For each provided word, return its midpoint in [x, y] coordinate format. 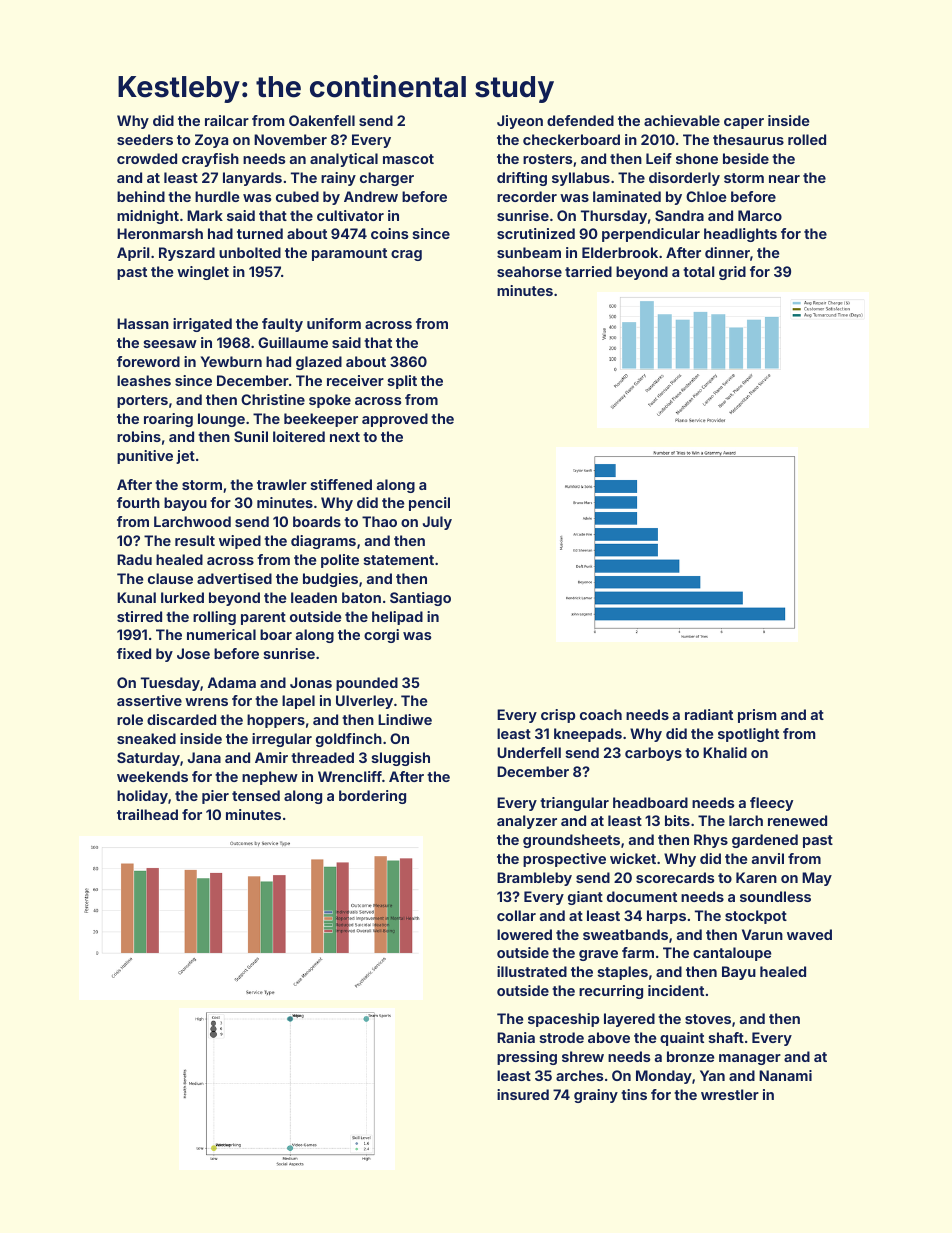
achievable [682, 120]
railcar [227, 120]
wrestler [730, 1094]
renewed [797, 820]
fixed [134, 653]
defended [580, 120]
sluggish [401, 759]
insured [523, 1094]
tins [634, 1094]
